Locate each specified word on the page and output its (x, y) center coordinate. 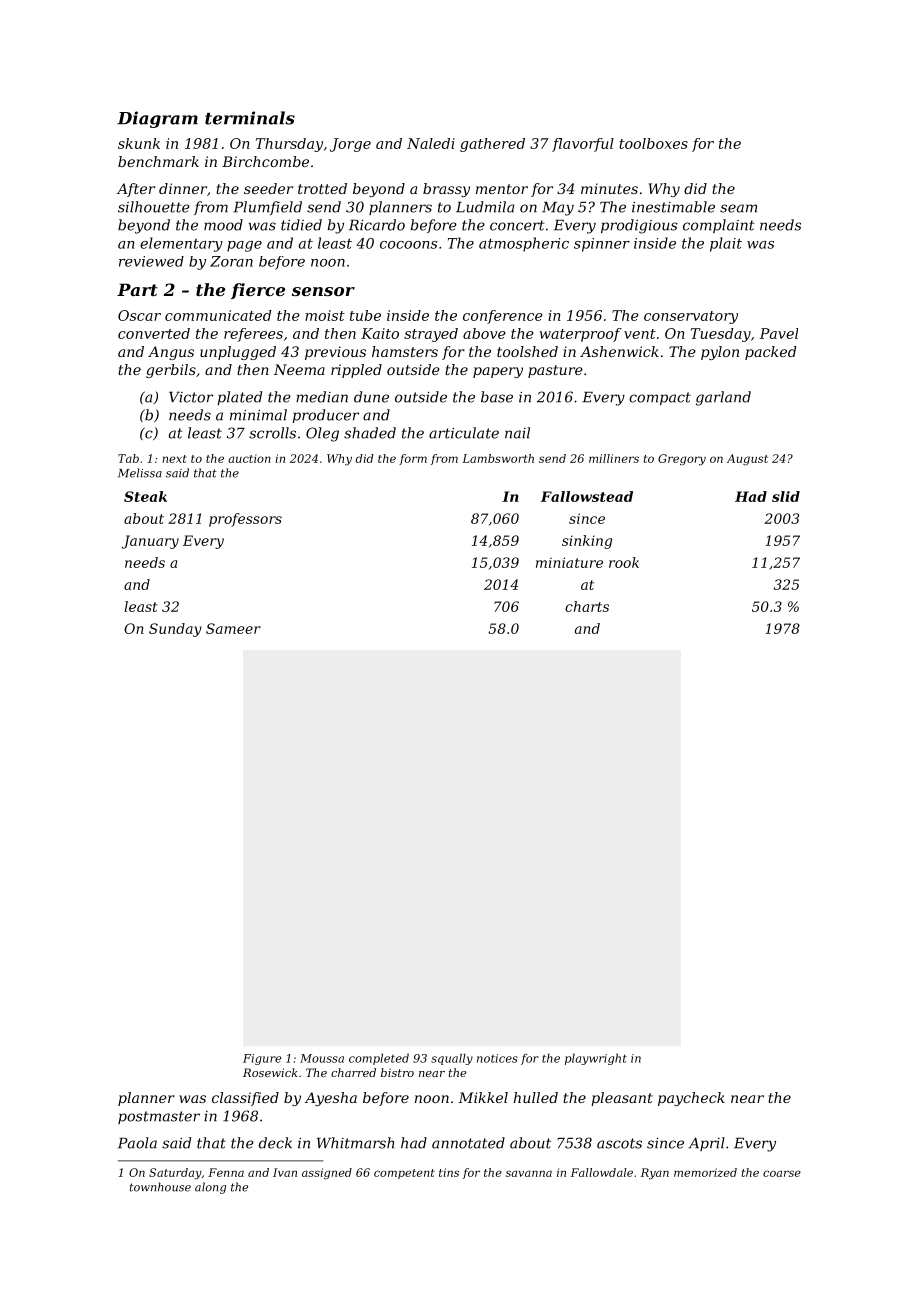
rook (624, 562)
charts (587, 606)
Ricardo (377, 225)
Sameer (233, 628)
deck (275, 1143)
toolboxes (653, 143)
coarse (782, 1173)
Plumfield (267, 208)
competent (404, 1174)
